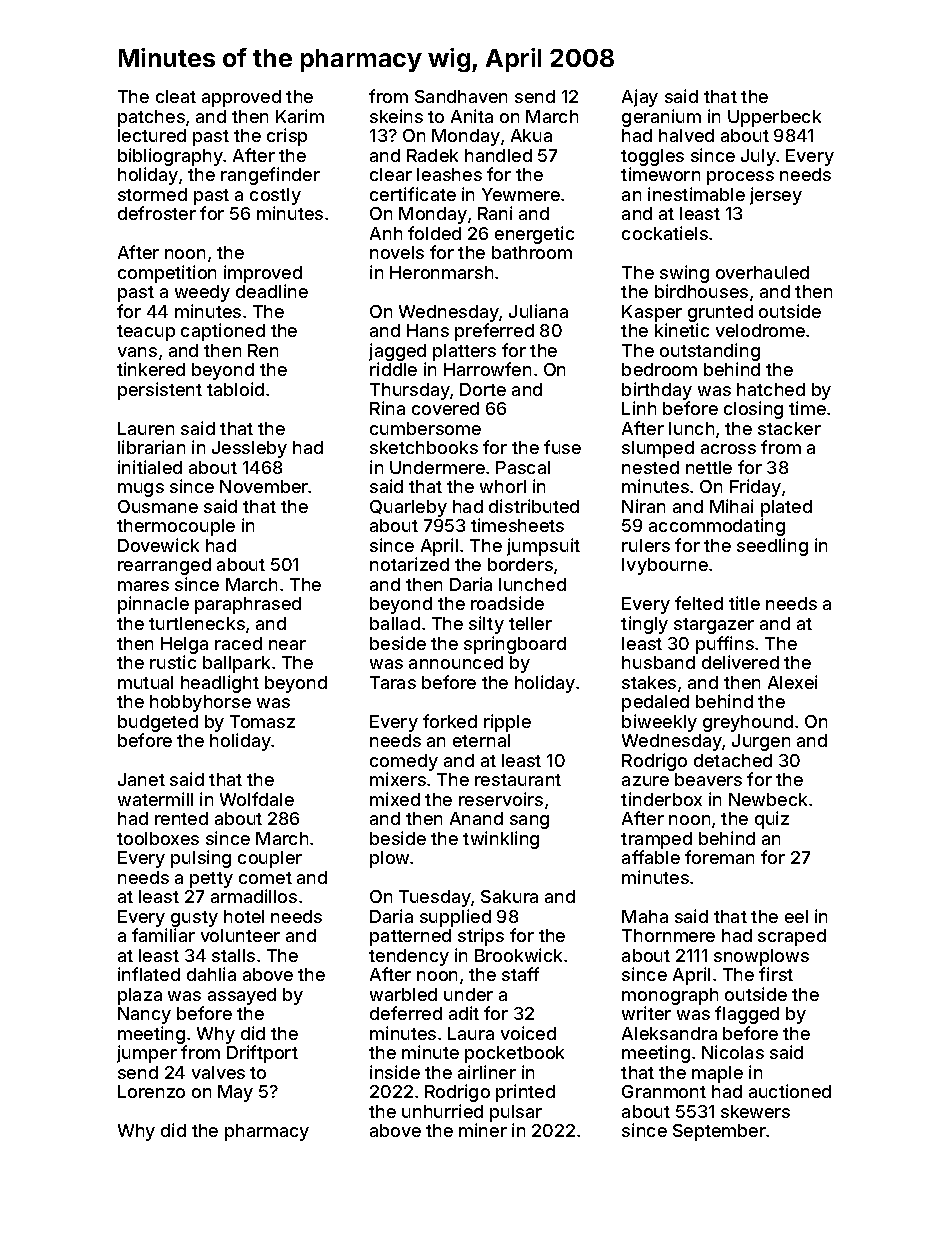  I want to click on Ajay, so click(640, 98).
